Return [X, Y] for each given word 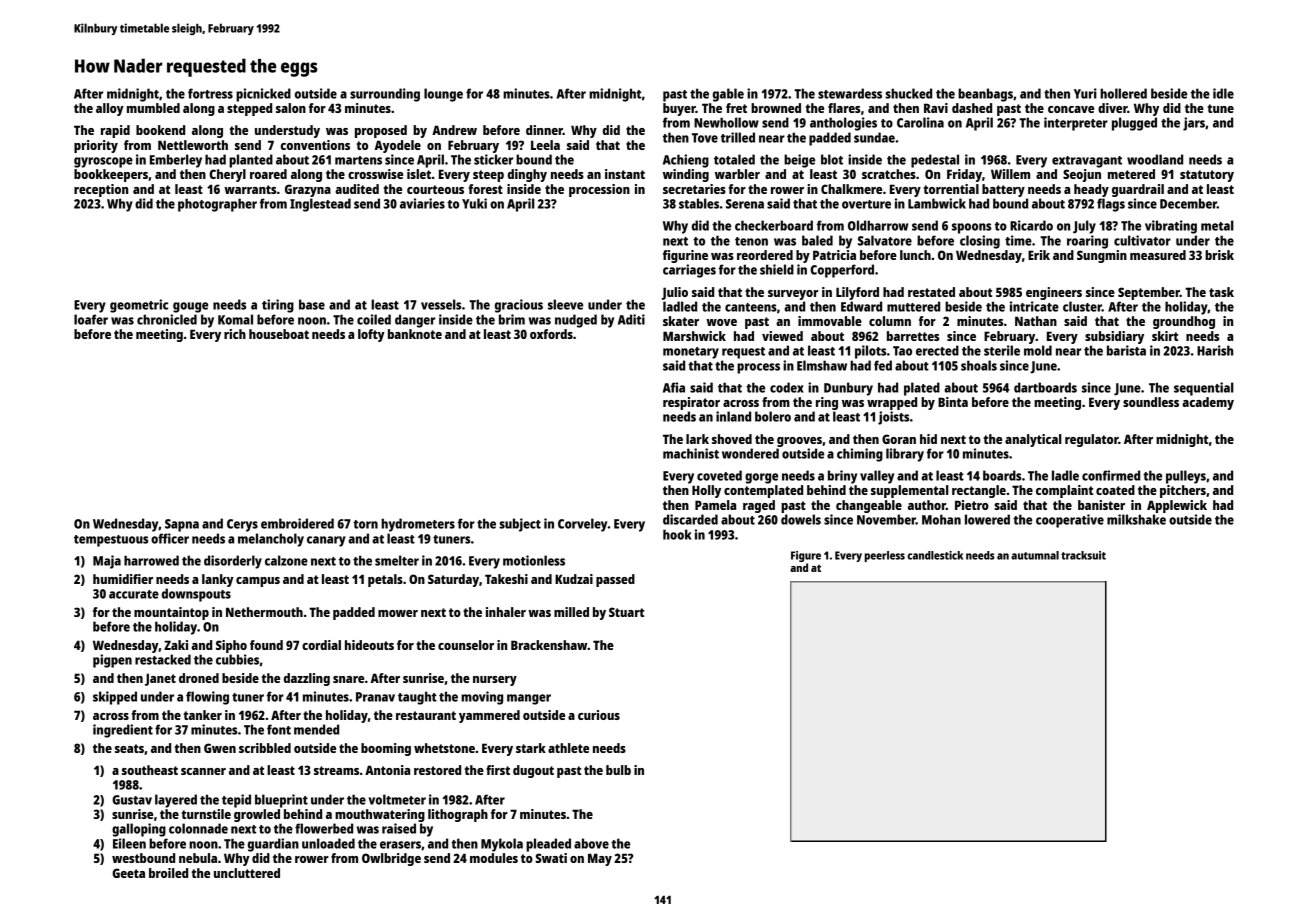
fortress [210, 93]
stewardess [850, 93]
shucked [908, 93]
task [1221, 292]
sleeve [565, 304]
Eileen [129, 843]
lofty [371, 335]
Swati [551, 858]
